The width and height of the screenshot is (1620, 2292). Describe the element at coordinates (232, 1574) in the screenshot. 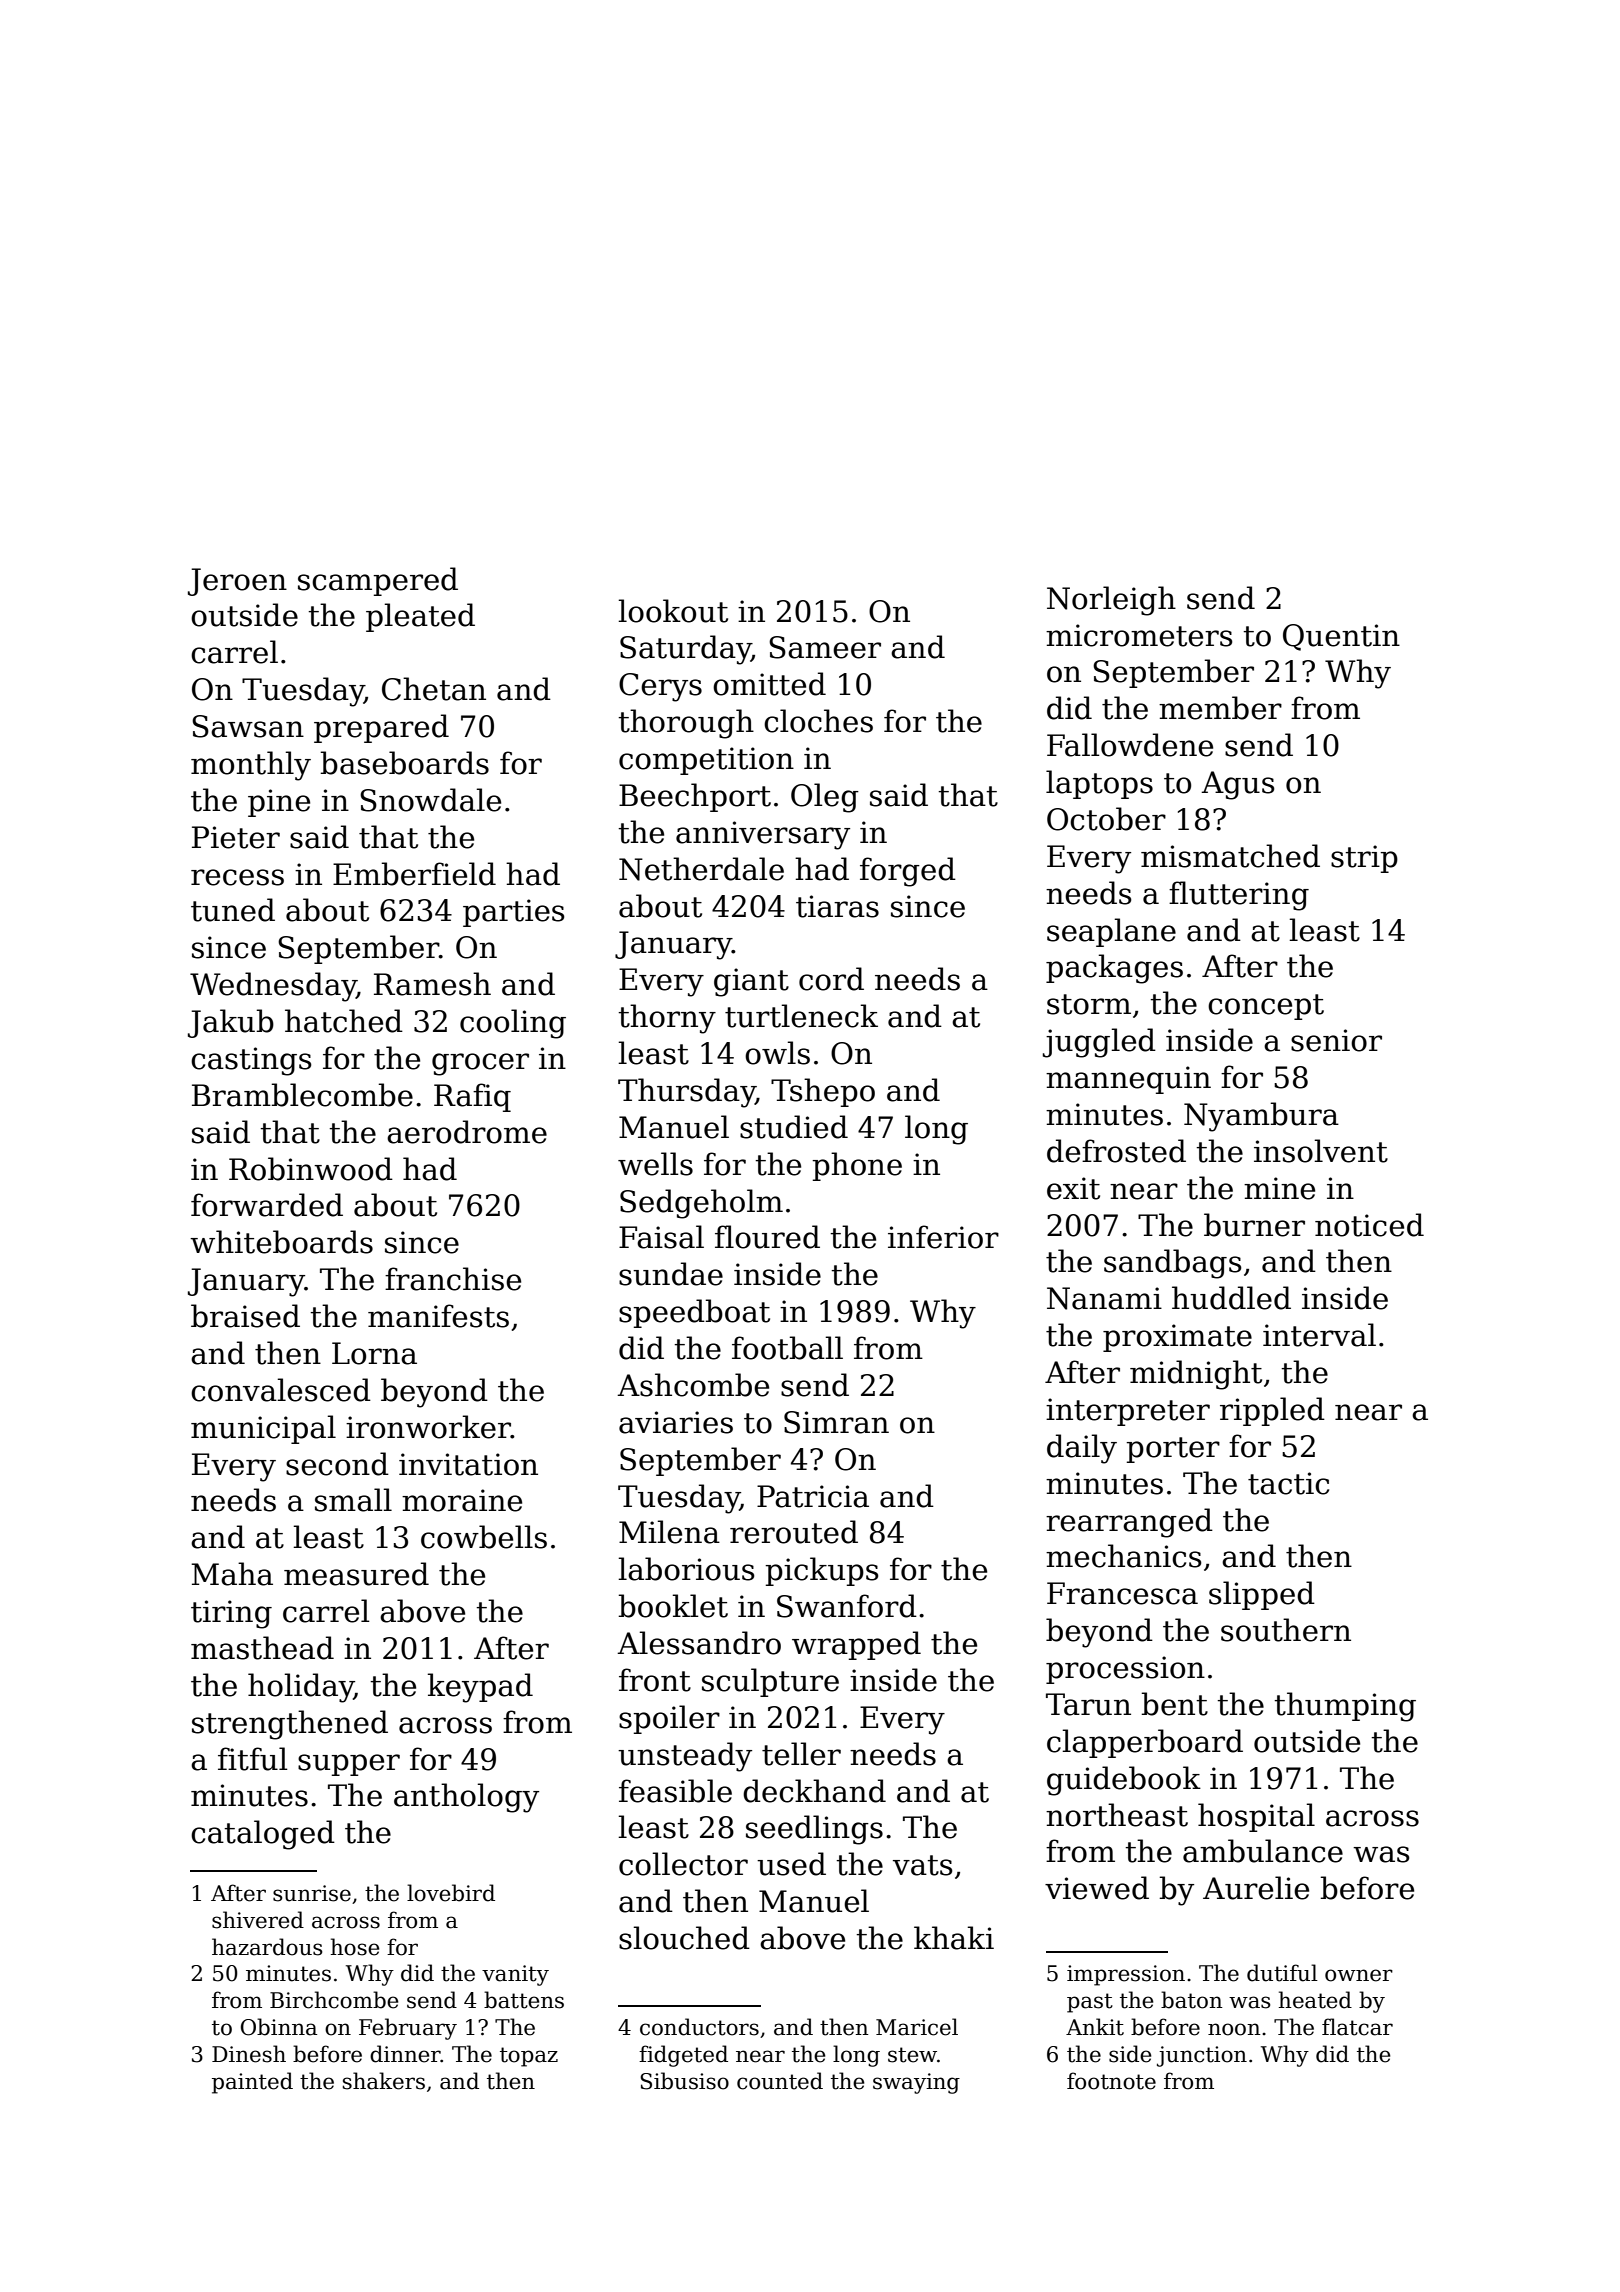

I see `Maha` at that location.
